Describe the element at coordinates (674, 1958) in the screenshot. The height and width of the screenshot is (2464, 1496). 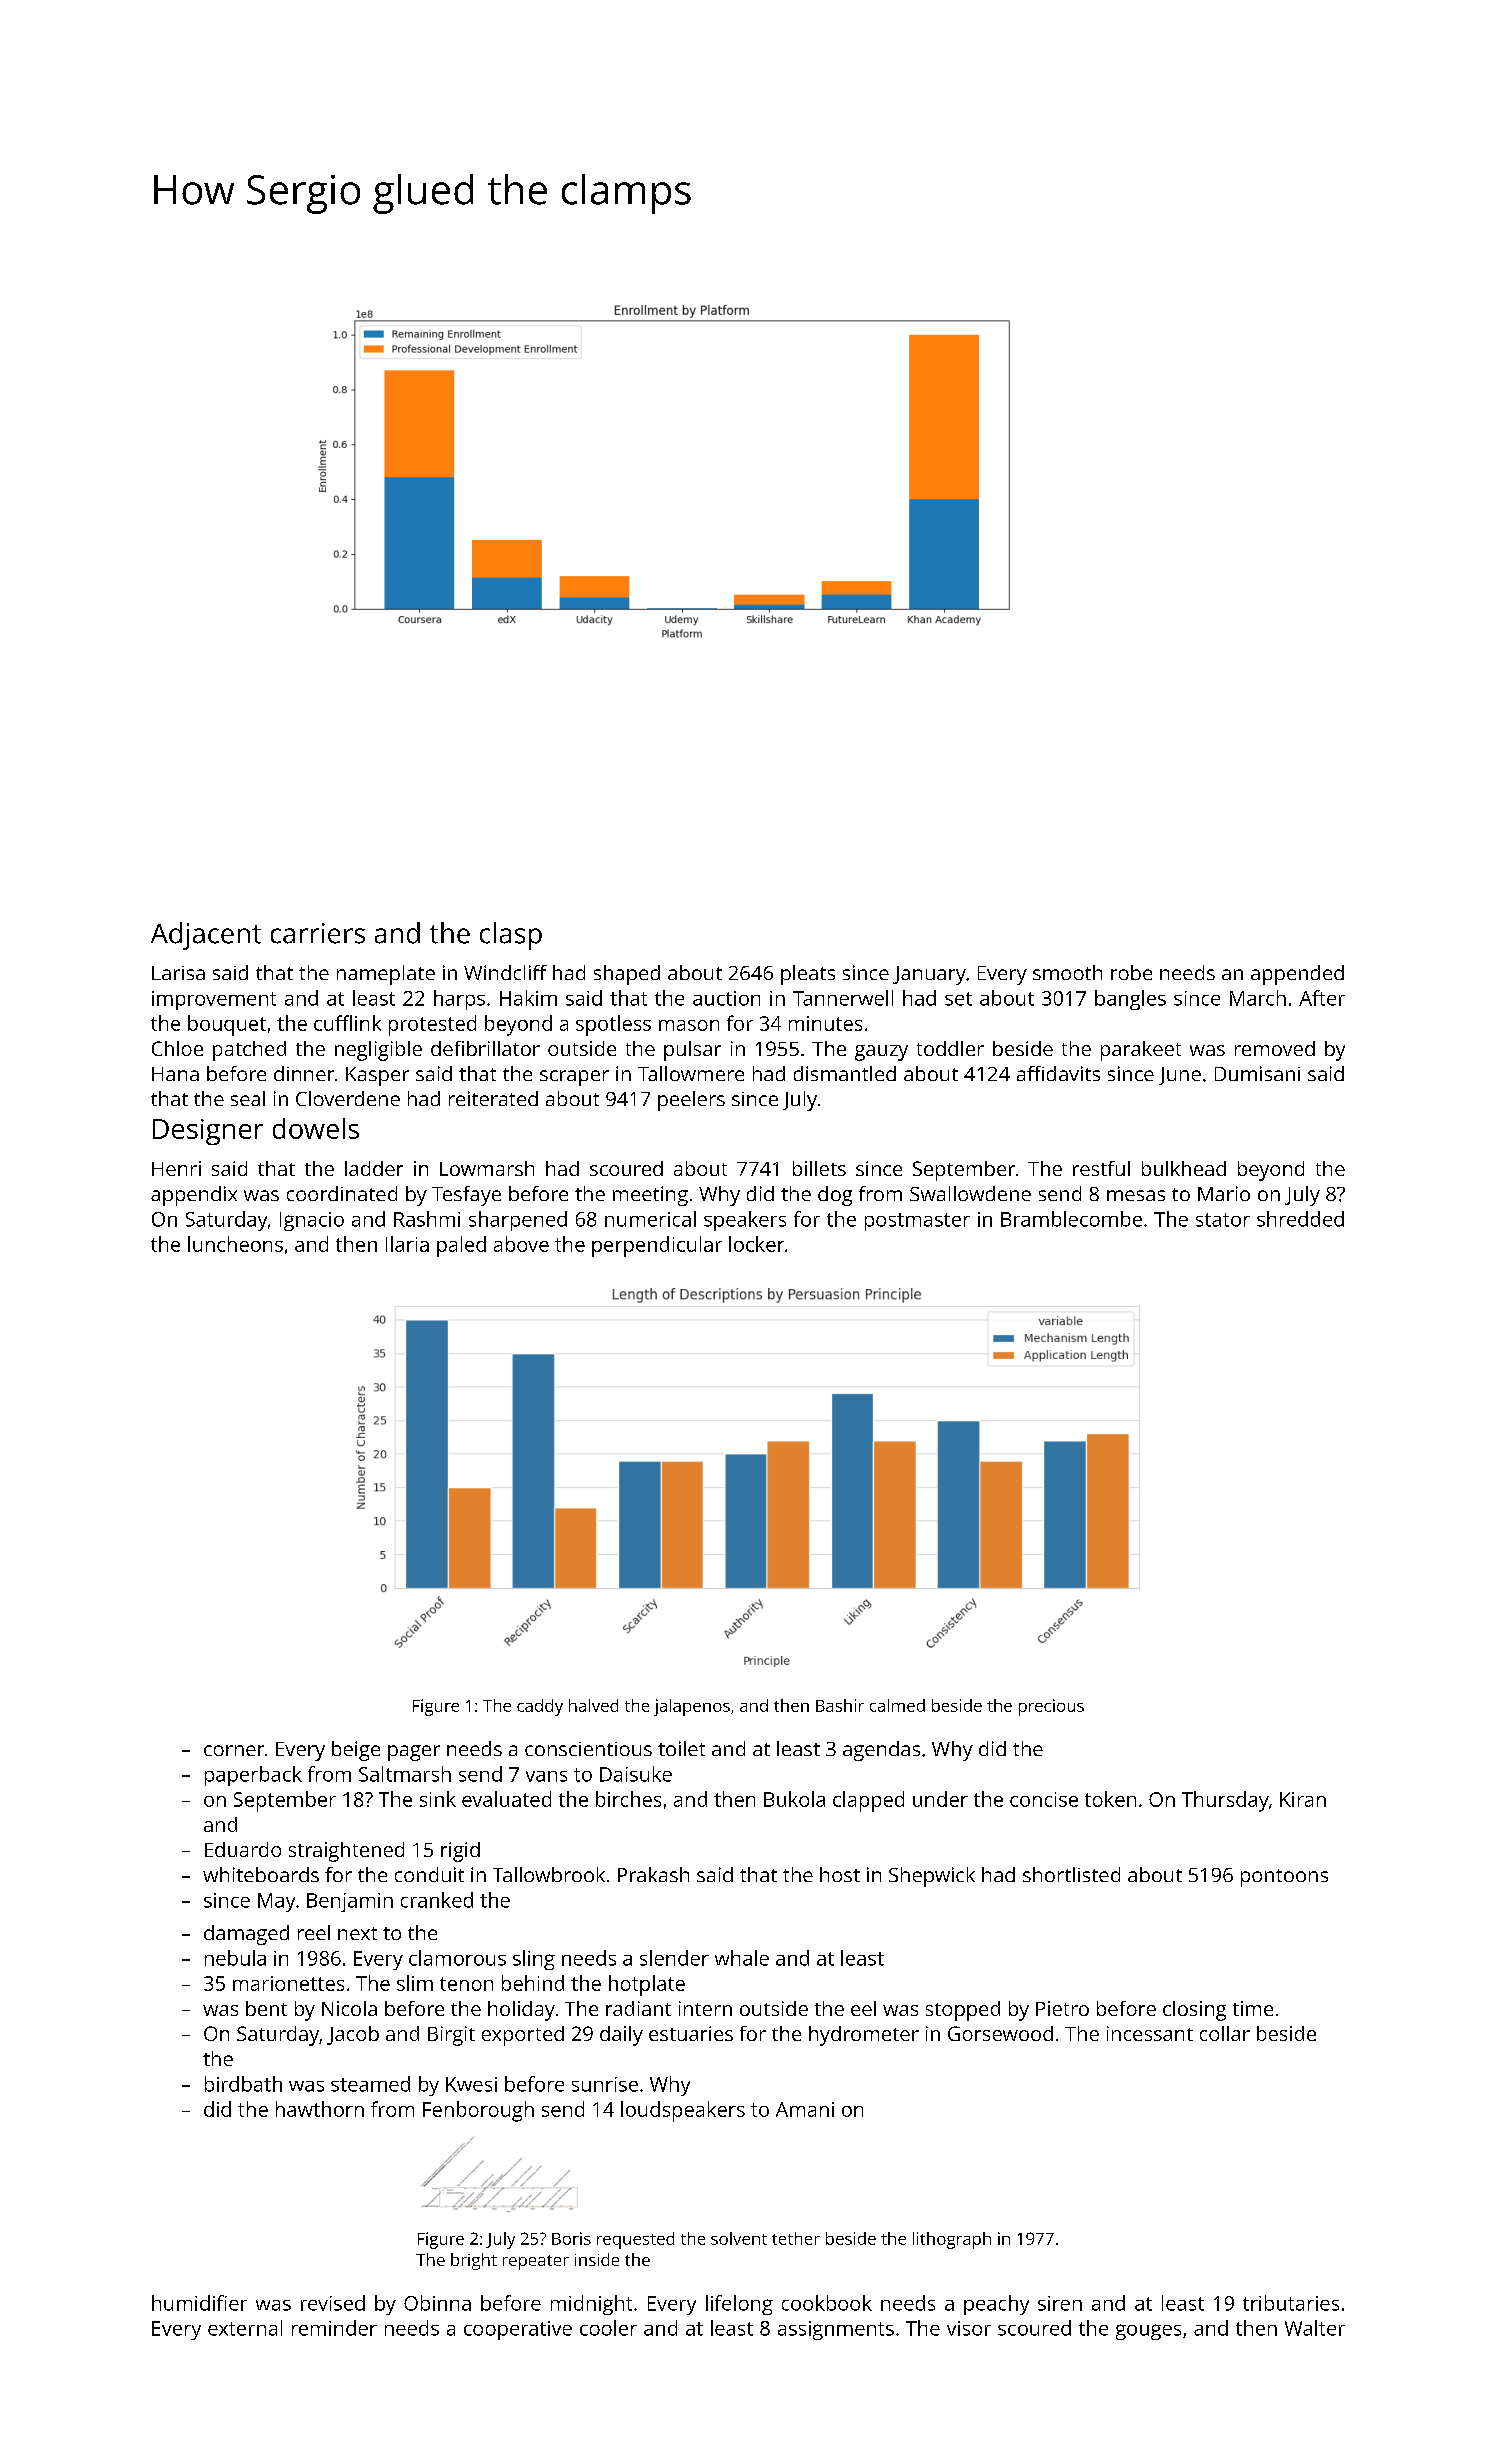
I see `slender` at that location.
